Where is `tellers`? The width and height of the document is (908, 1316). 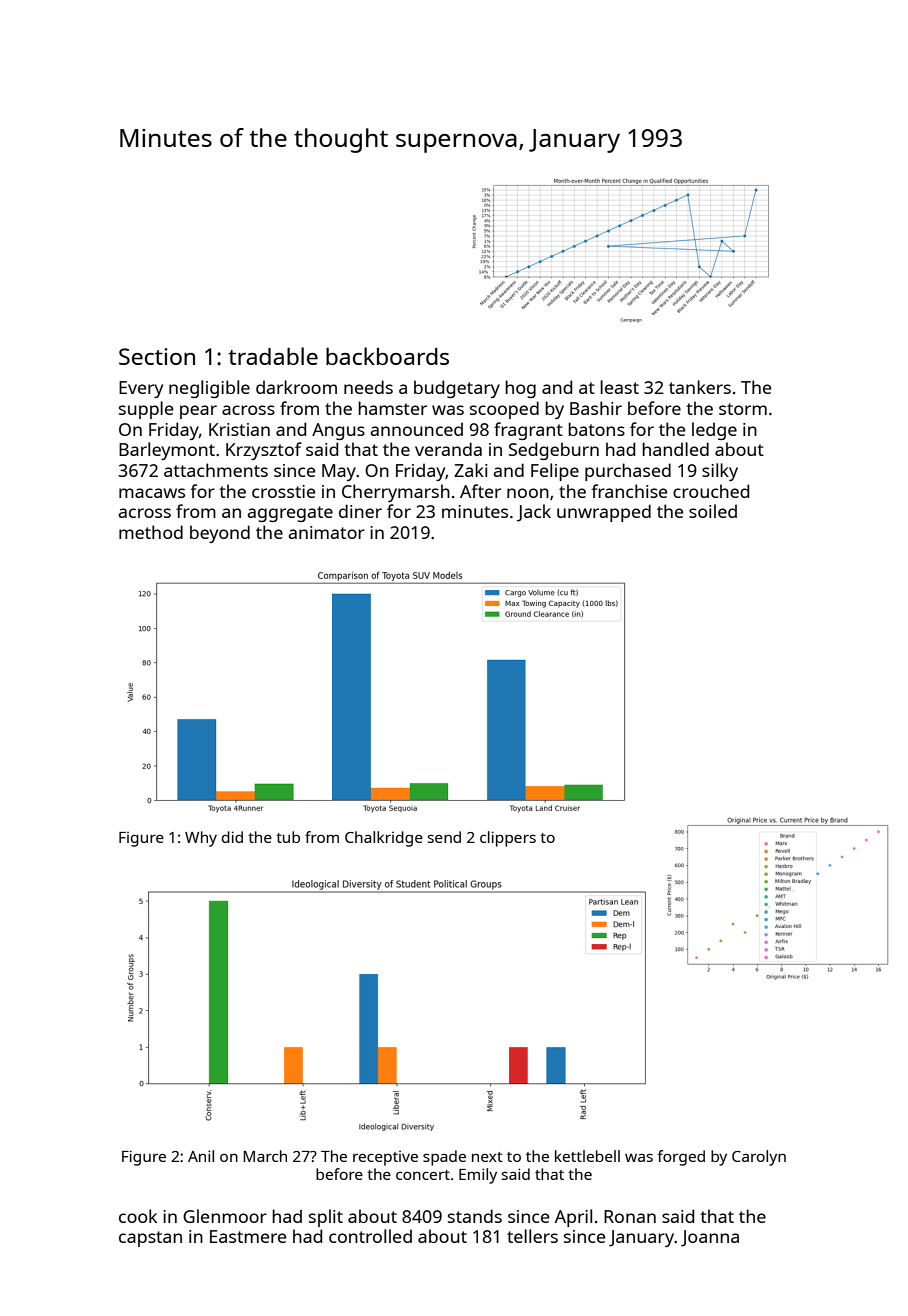
tellers is located at coordinates (532, 1236).
